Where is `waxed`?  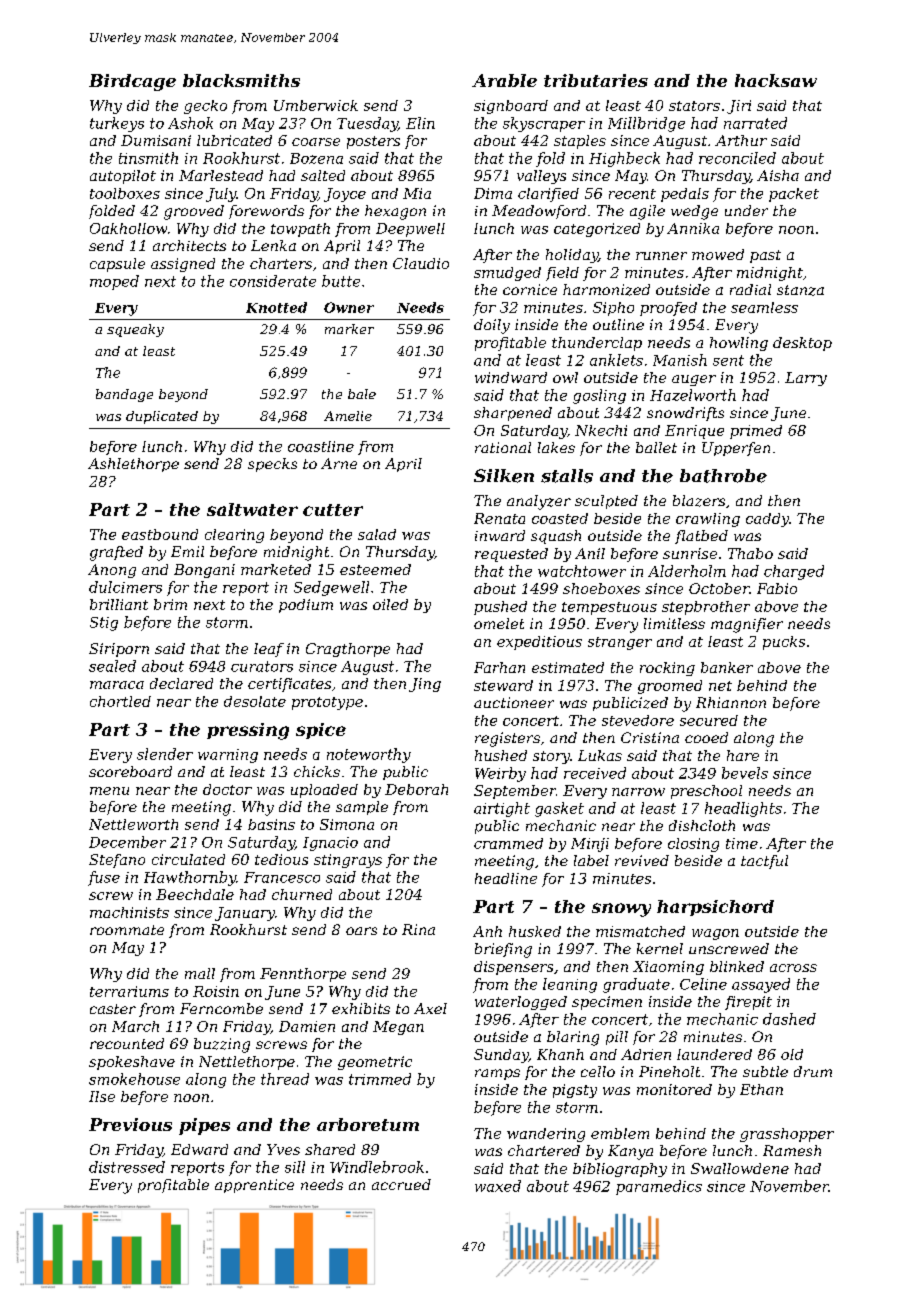
waxed is located at coordinates (498, 1186).
